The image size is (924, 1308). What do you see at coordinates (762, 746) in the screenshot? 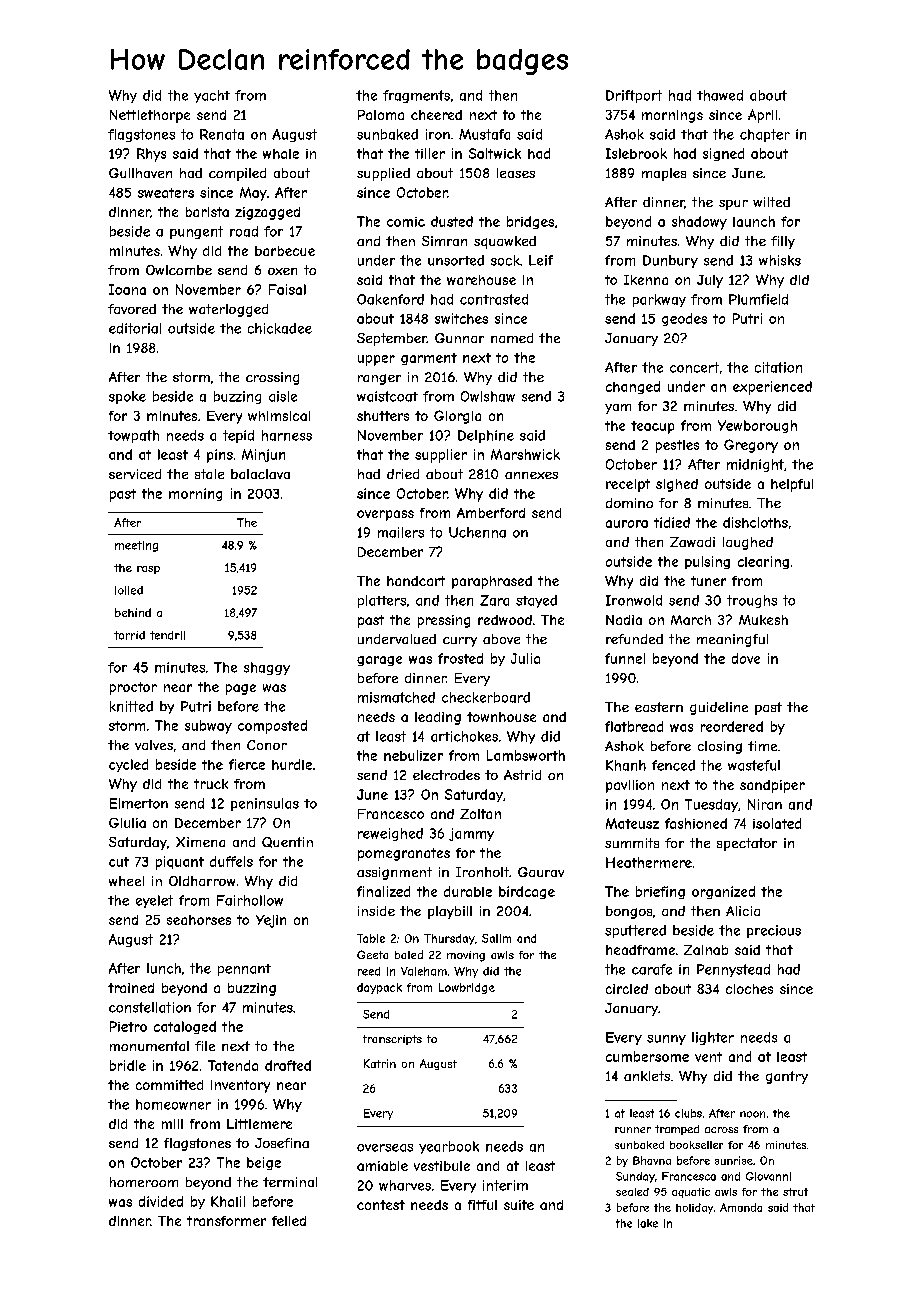
I see `time` at bounding box center [762, 746].
